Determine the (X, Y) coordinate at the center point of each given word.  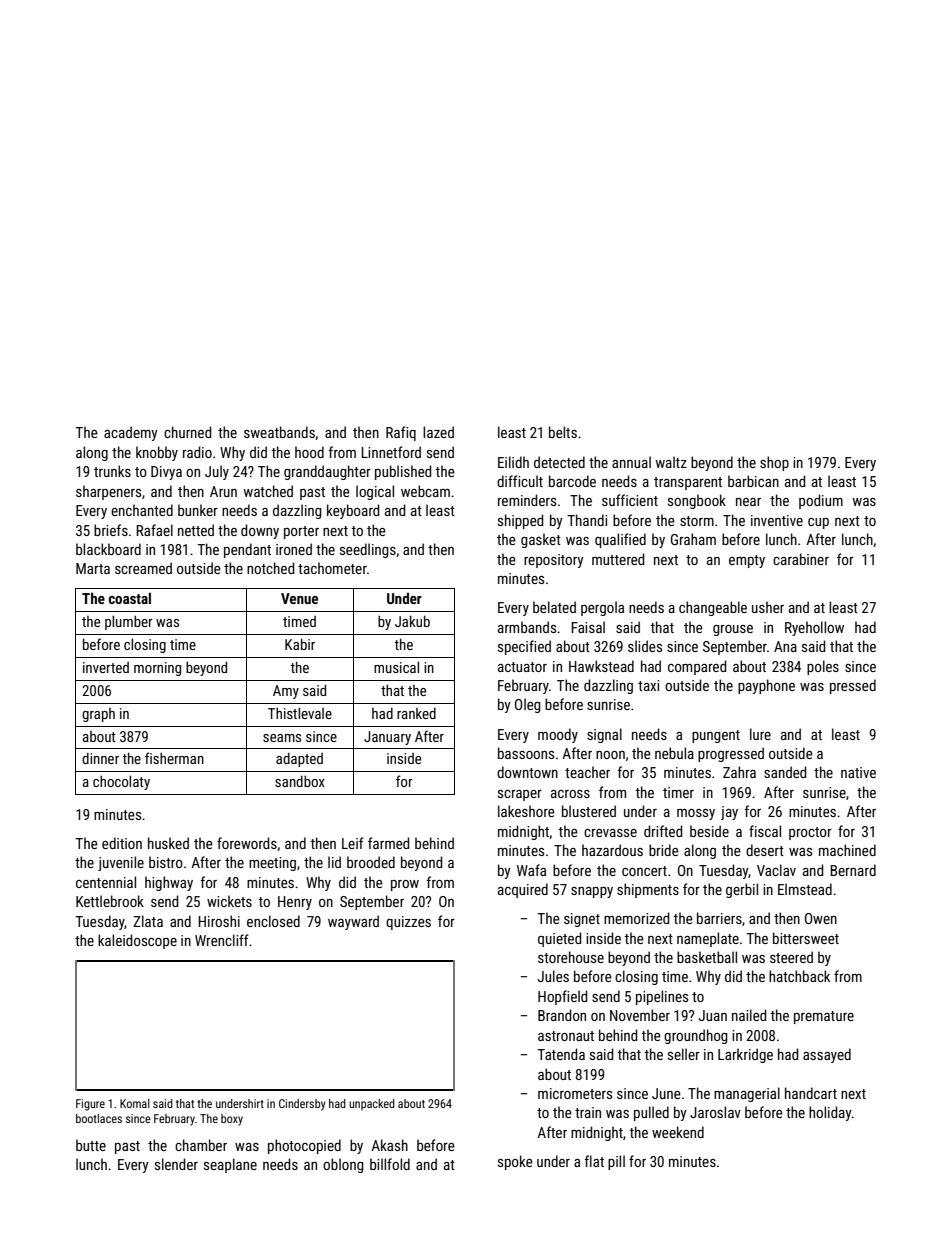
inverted (106, 667)
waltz (671, 462)
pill (616, 1162)
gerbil (742, 890)
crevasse (610, 833)
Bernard (853, 870)
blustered (589, 811)
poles (823, 667)
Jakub (412, 621)
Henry (295, 903)
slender (176, 1164)
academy (131, 433)
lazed (438, 432)
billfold (390, 1164)
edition (122, 843)
